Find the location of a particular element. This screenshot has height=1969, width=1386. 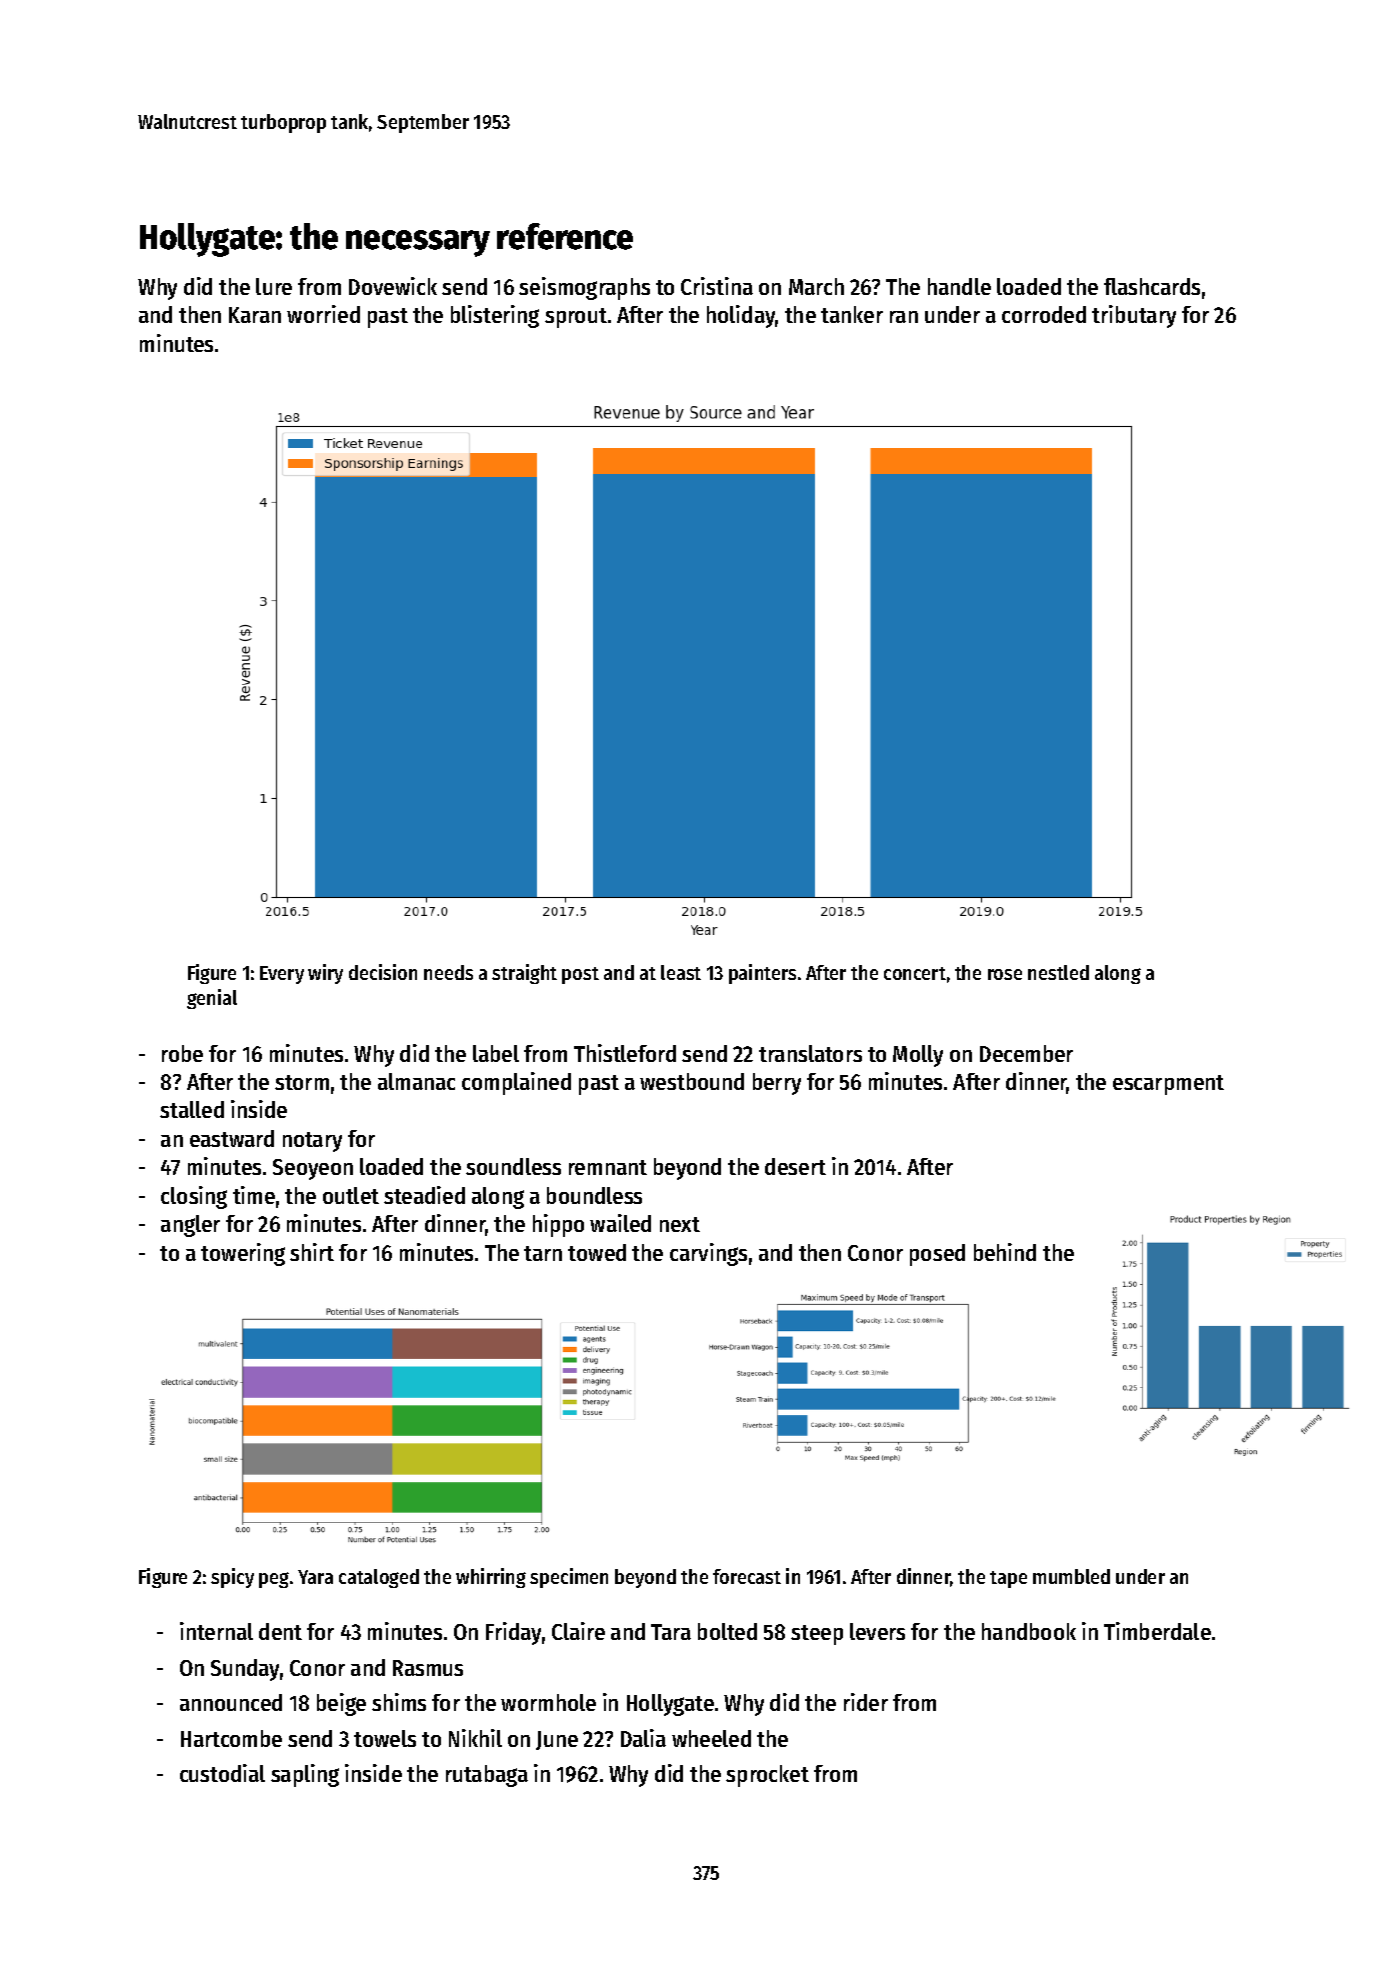

painters is located at coordinates (762, 974).
